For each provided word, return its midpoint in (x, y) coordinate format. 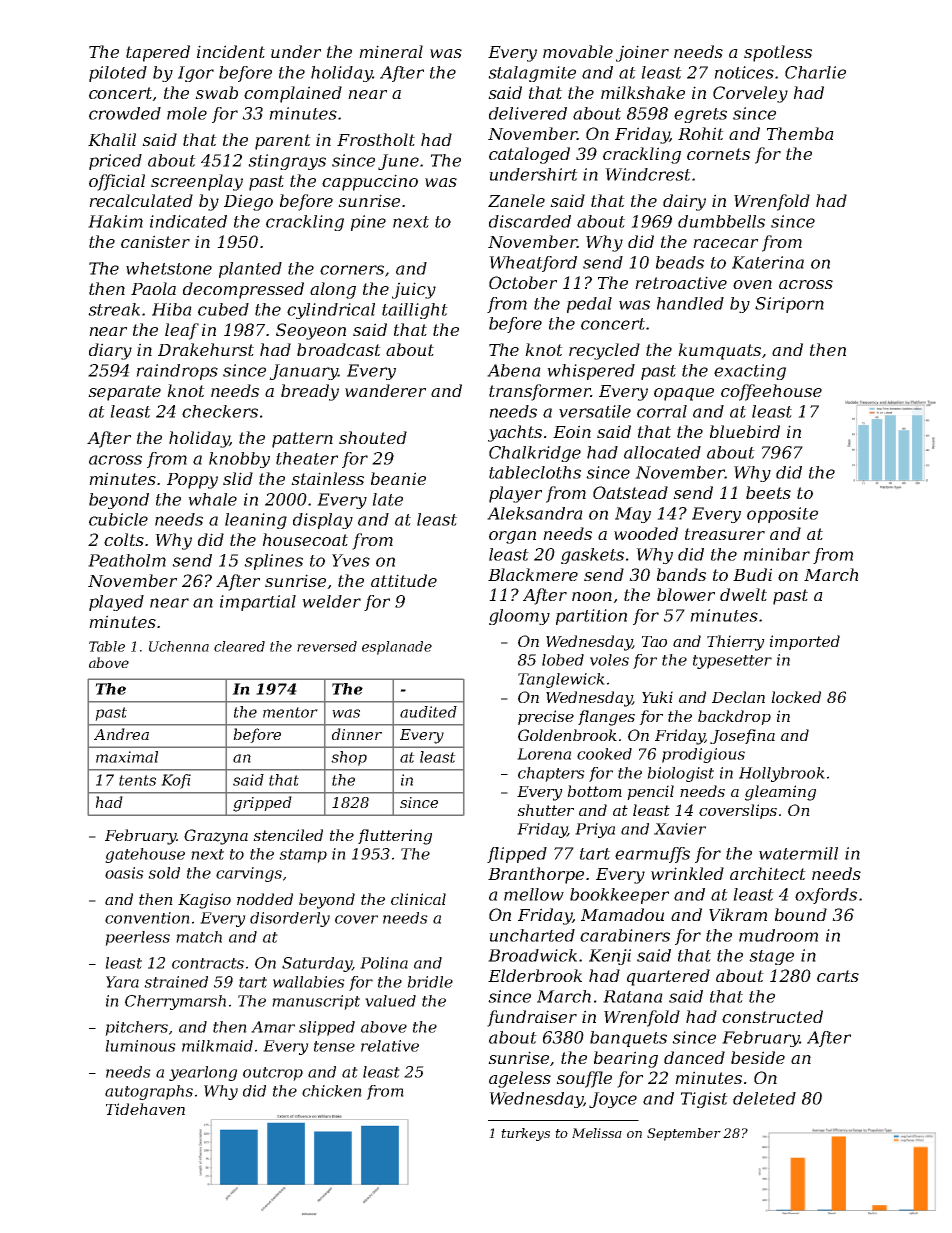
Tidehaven (145, 1109)
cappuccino (370, 182)
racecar (725, 243)
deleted (764, 1098)
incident (231, 51)
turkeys (525, 1134)
